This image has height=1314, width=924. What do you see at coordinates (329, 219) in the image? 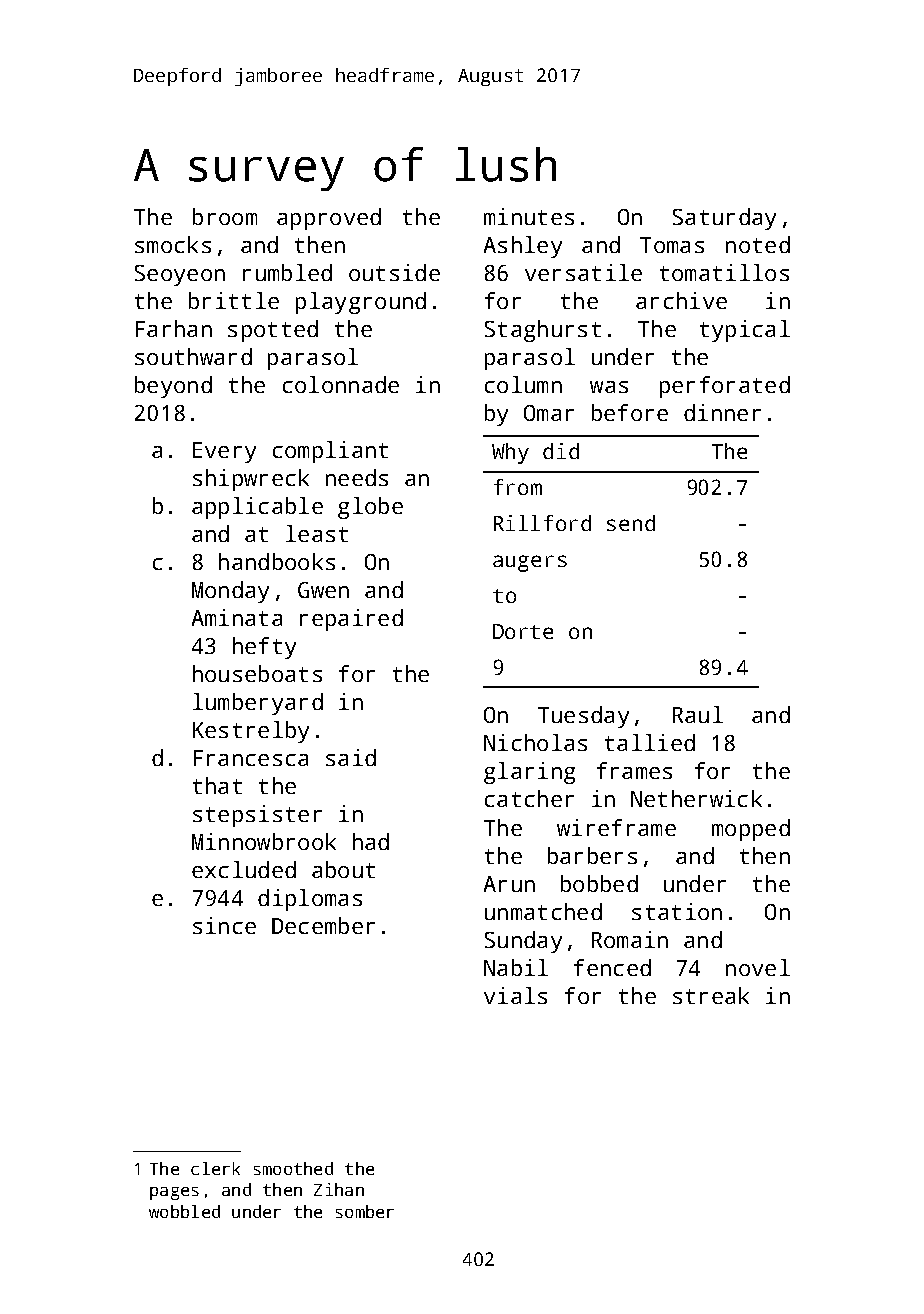
I see `approved` at bounding box center [329, 219].
